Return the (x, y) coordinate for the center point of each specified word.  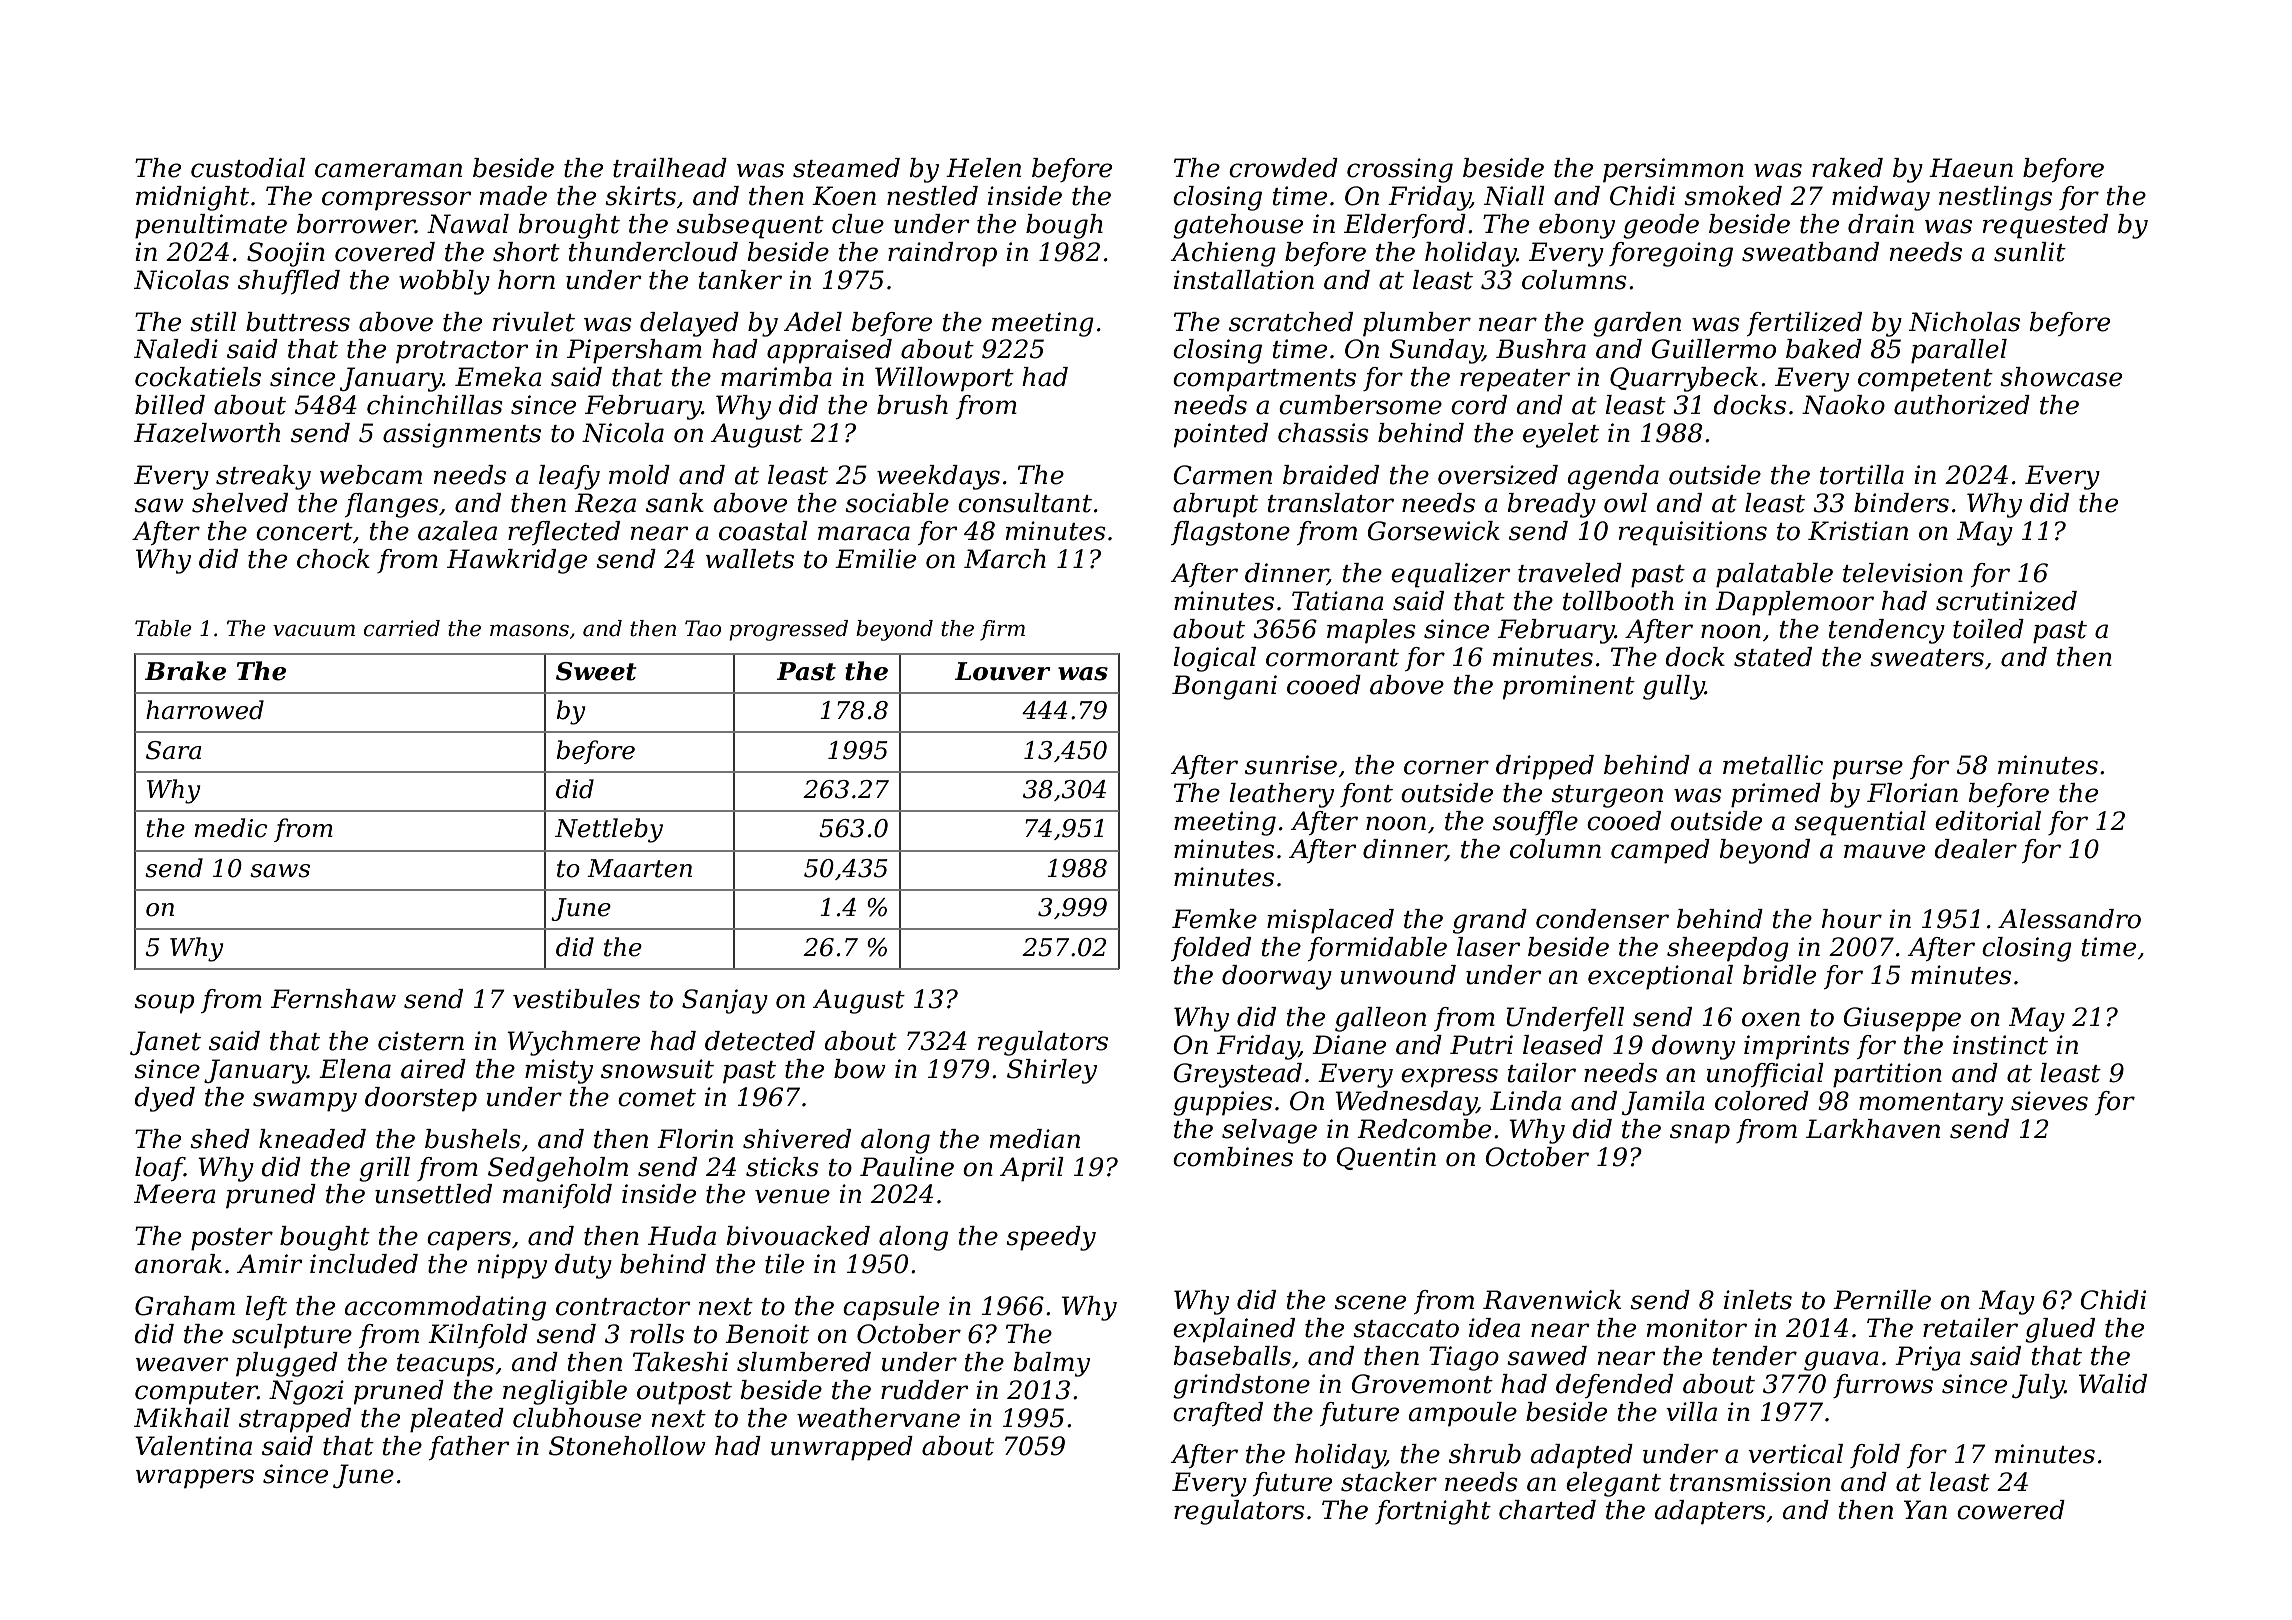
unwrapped (842, 1448)
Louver (1003, 671)
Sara (173, 750)
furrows (1883, 1386)
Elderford (1405, 226)
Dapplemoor (1794, 603)
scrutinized (2006, 601)
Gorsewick (1434, 531)
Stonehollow (627, 1446)
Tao (703, 628)
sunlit (2030, 252)
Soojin (286, 254)
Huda (682, 1236)
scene (1370, 1302)
